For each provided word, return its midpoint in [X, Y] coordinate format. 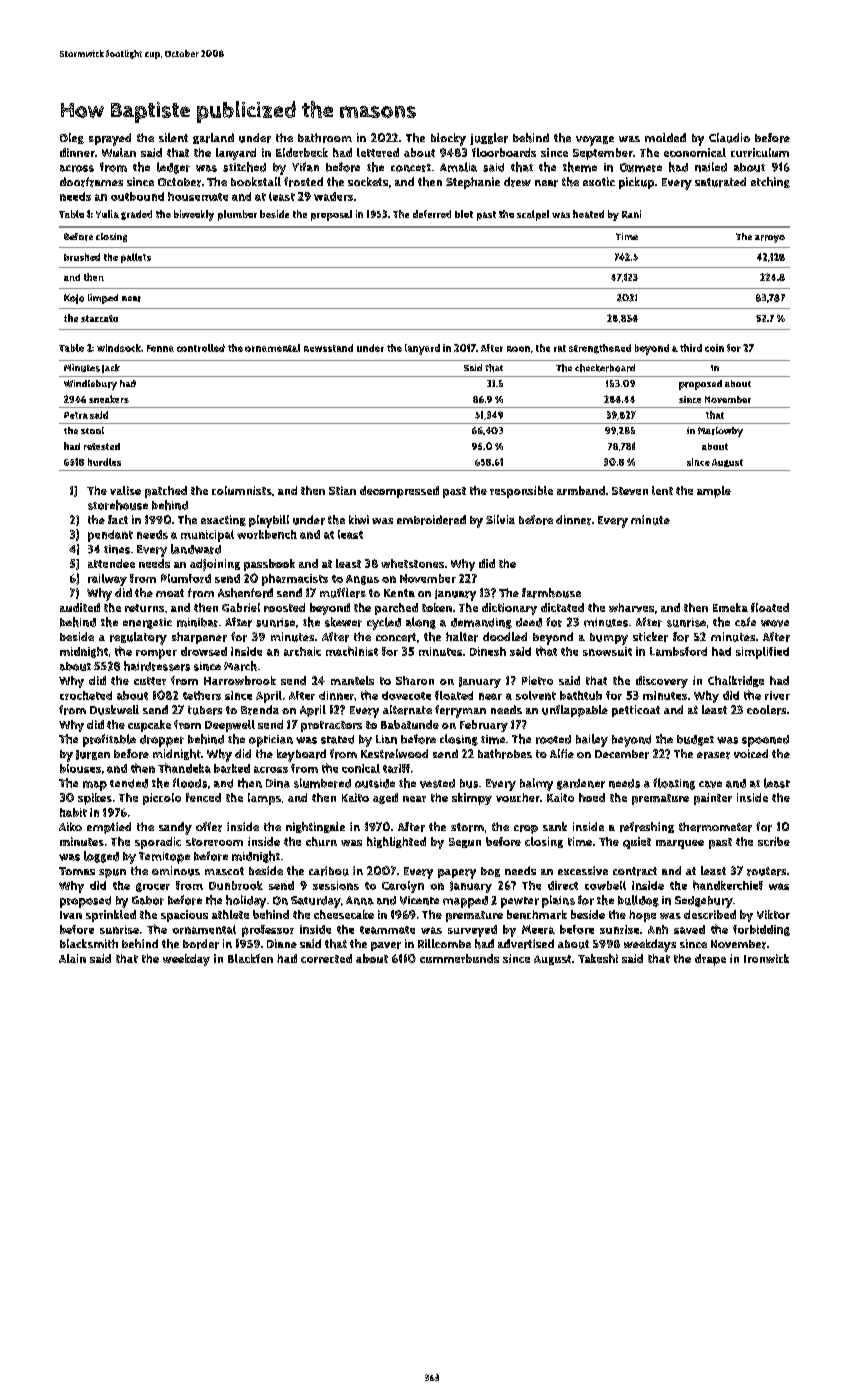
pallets [136, 258]
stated [337, 739]
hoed [592, 797]
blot [464, 214]
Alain [72, 958]
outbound [137, 196]
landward [196, 549]
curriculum [760, 152]
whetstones [412, 563]
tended [129, 783]
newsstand [328, 348]
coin [714, 348]
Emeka [730, 607]
